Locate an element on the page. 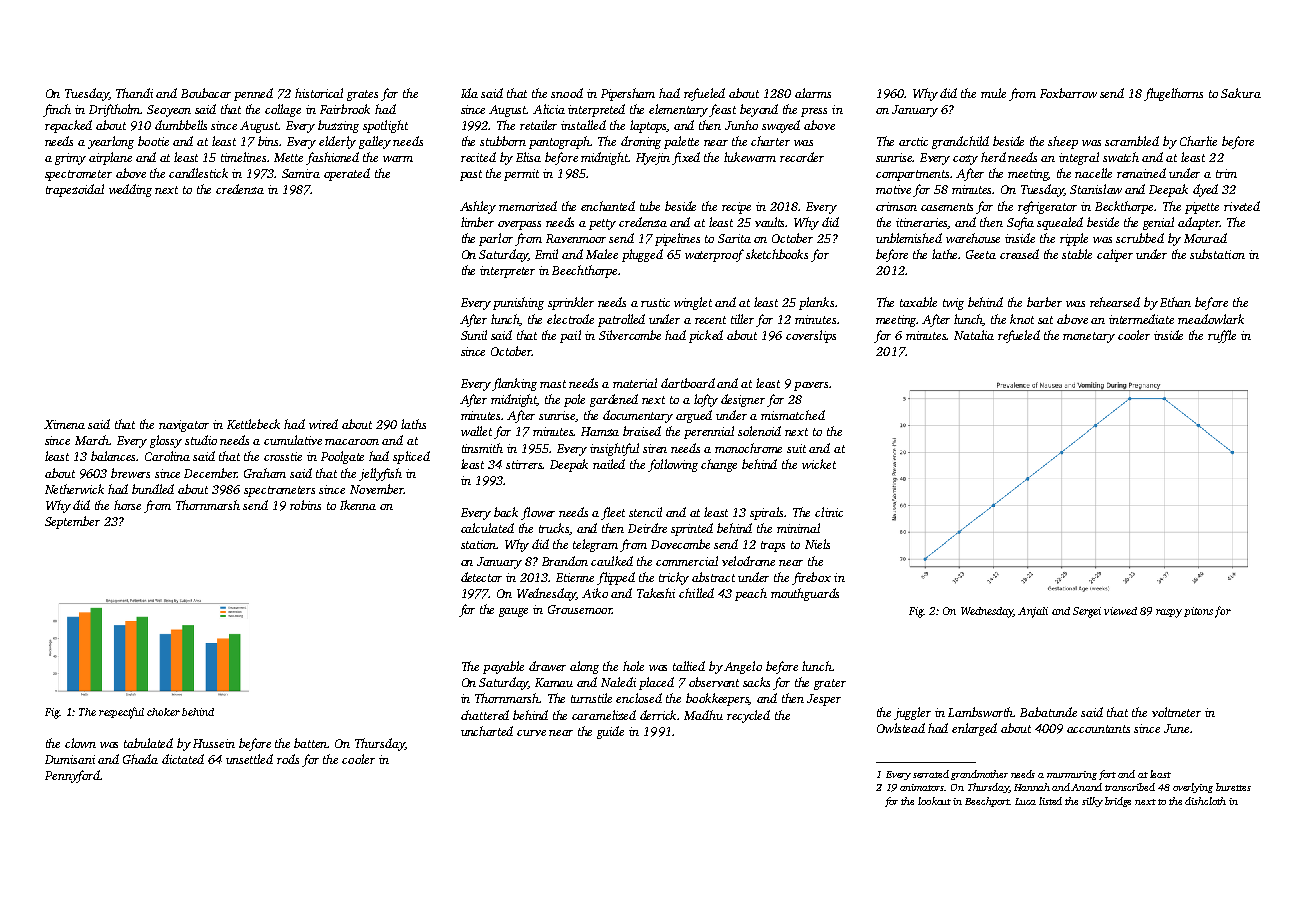 The width and height of the image is (1308, 924). elderly is located at coordinates (337, 142).
